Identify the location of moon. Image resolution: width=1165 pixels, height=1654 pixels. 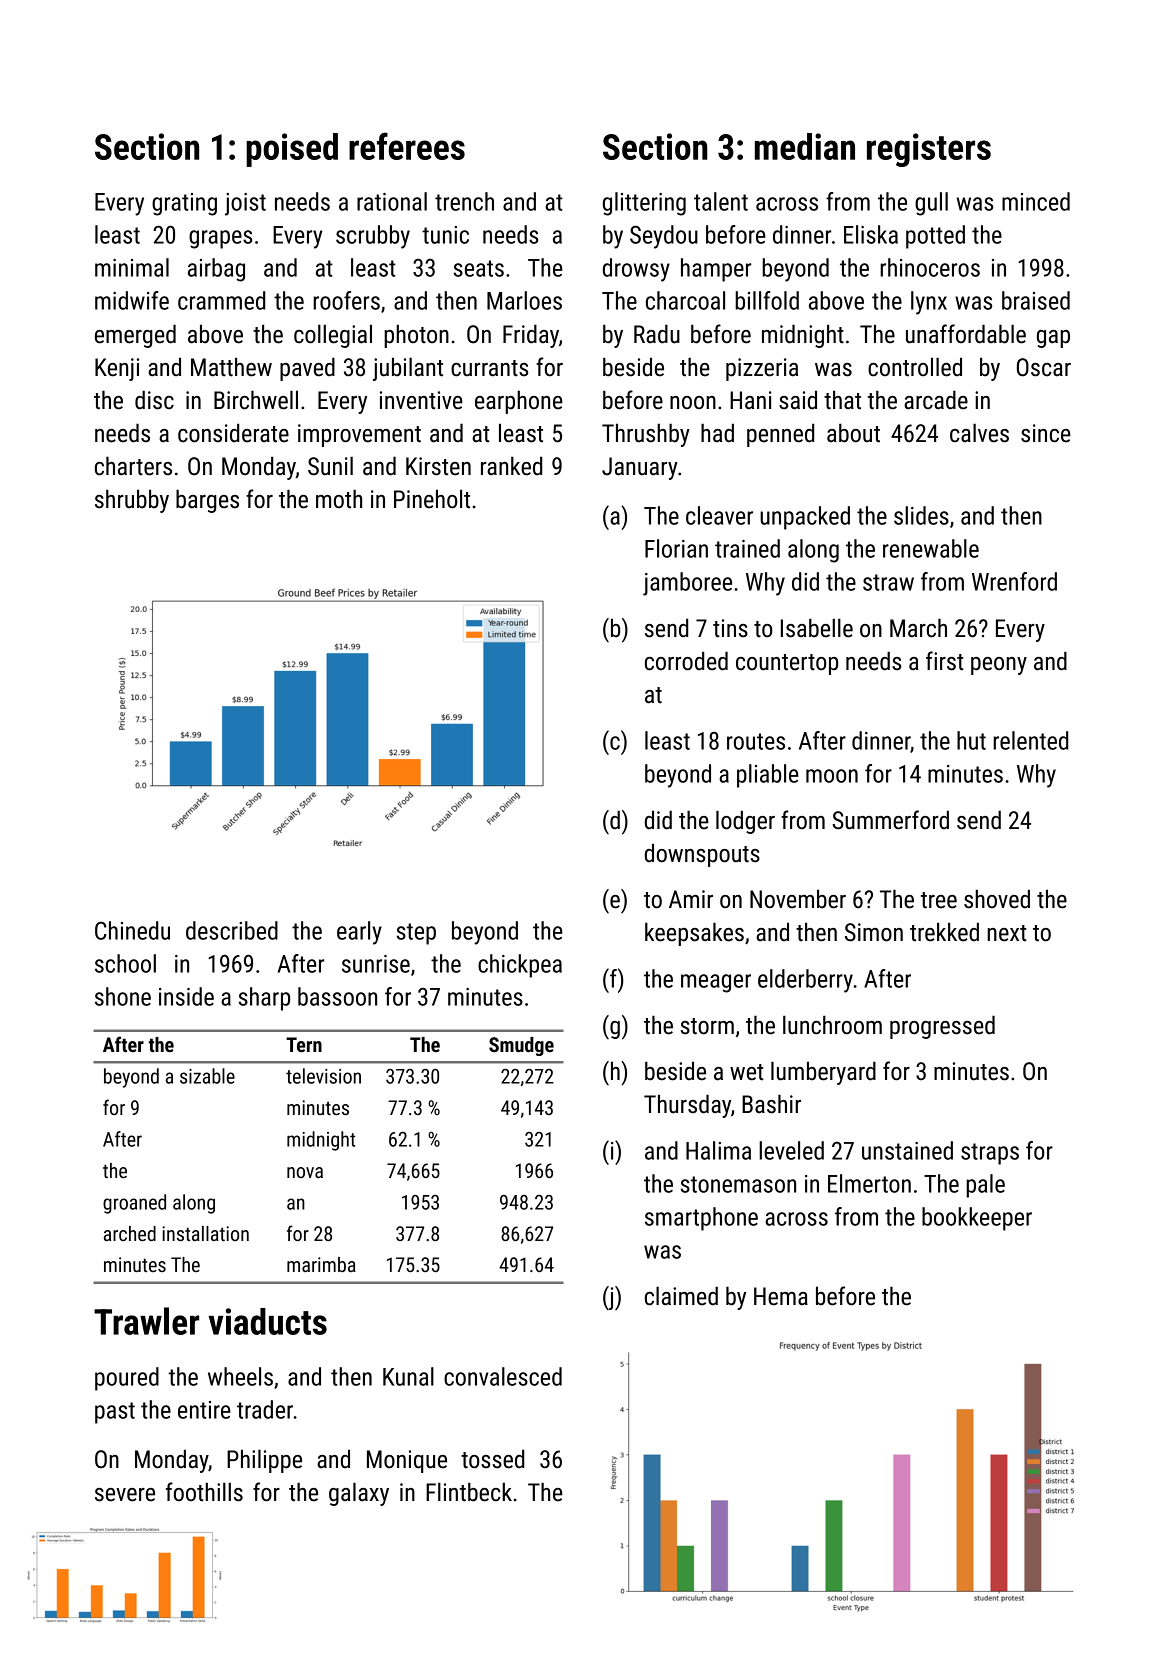
(832, 776).
